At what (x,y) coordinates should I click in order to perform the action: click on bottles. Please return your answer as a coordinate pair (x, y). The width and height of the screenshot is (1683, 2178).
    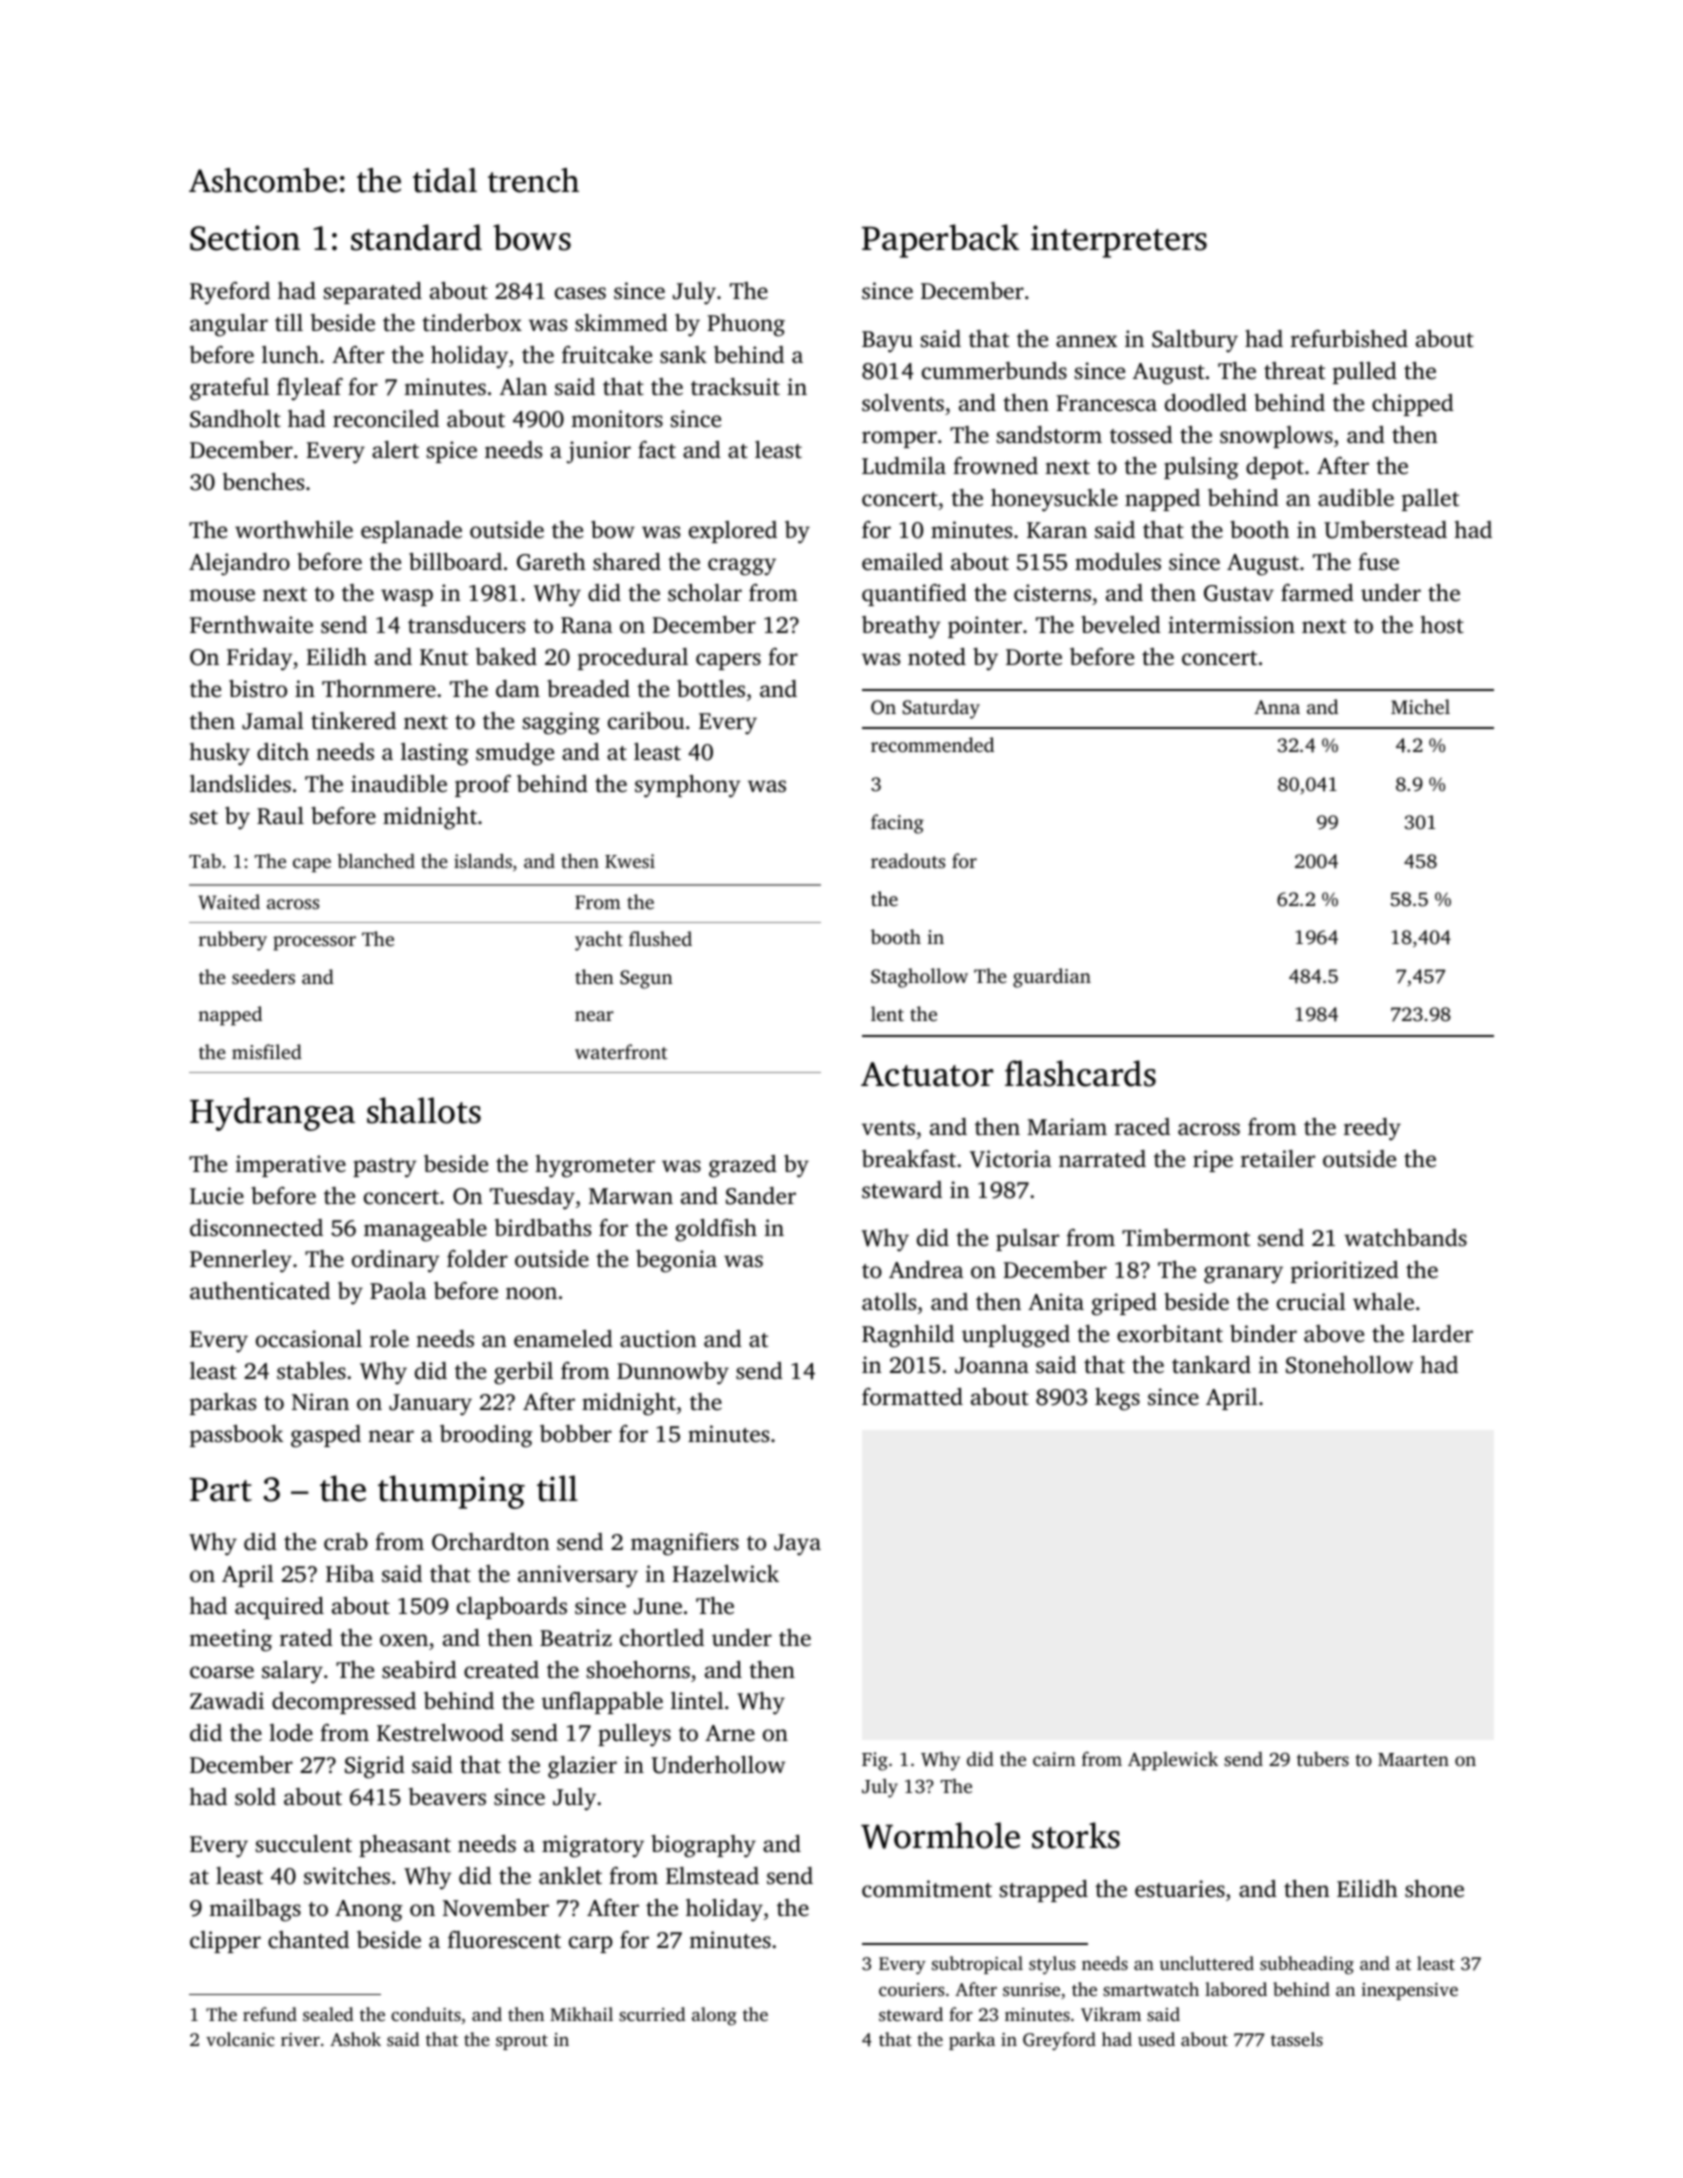
    Looking at the image, I should click on (711, 689).
